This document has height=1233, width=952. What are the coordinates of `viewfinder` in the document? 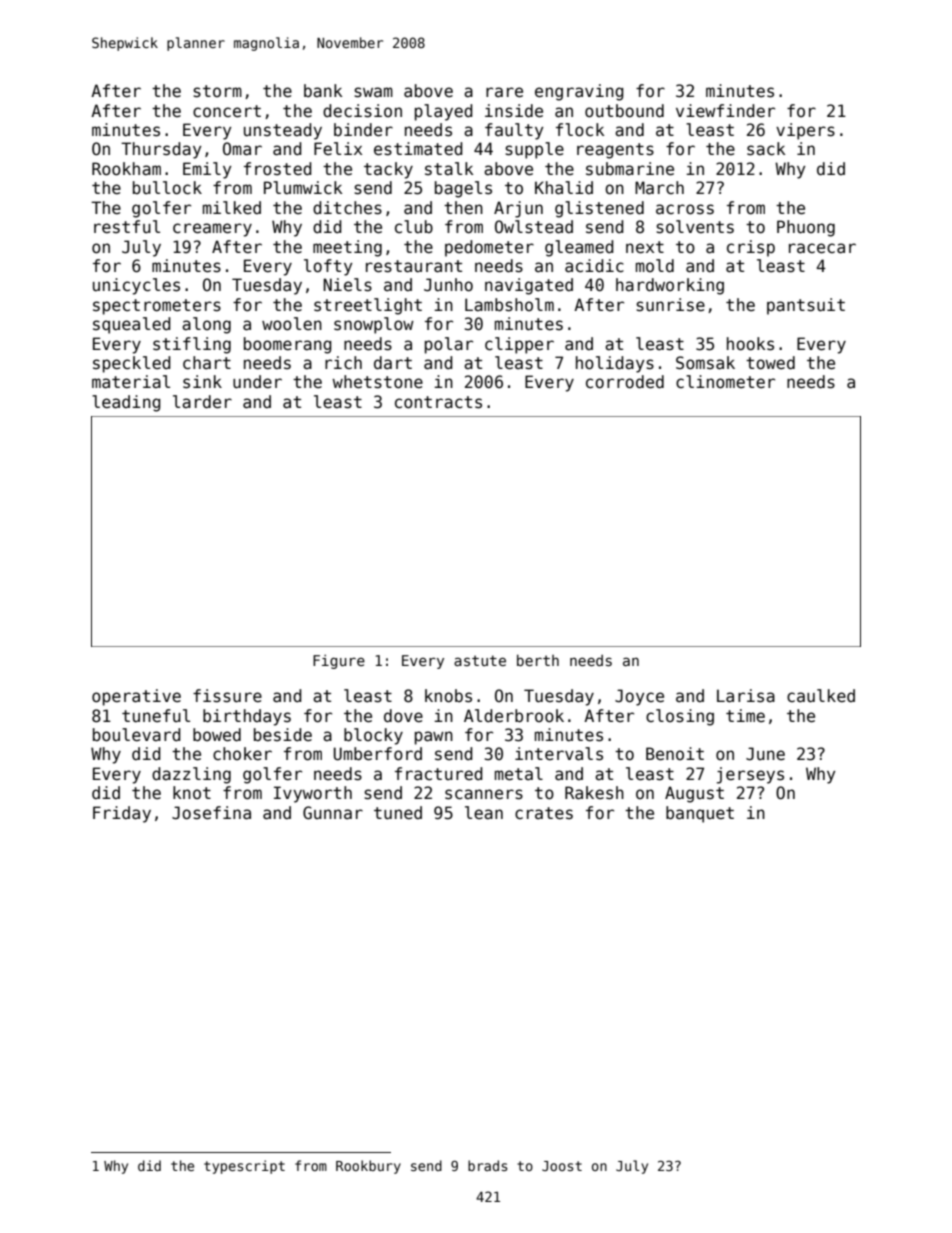 It's located at (725, 111).
